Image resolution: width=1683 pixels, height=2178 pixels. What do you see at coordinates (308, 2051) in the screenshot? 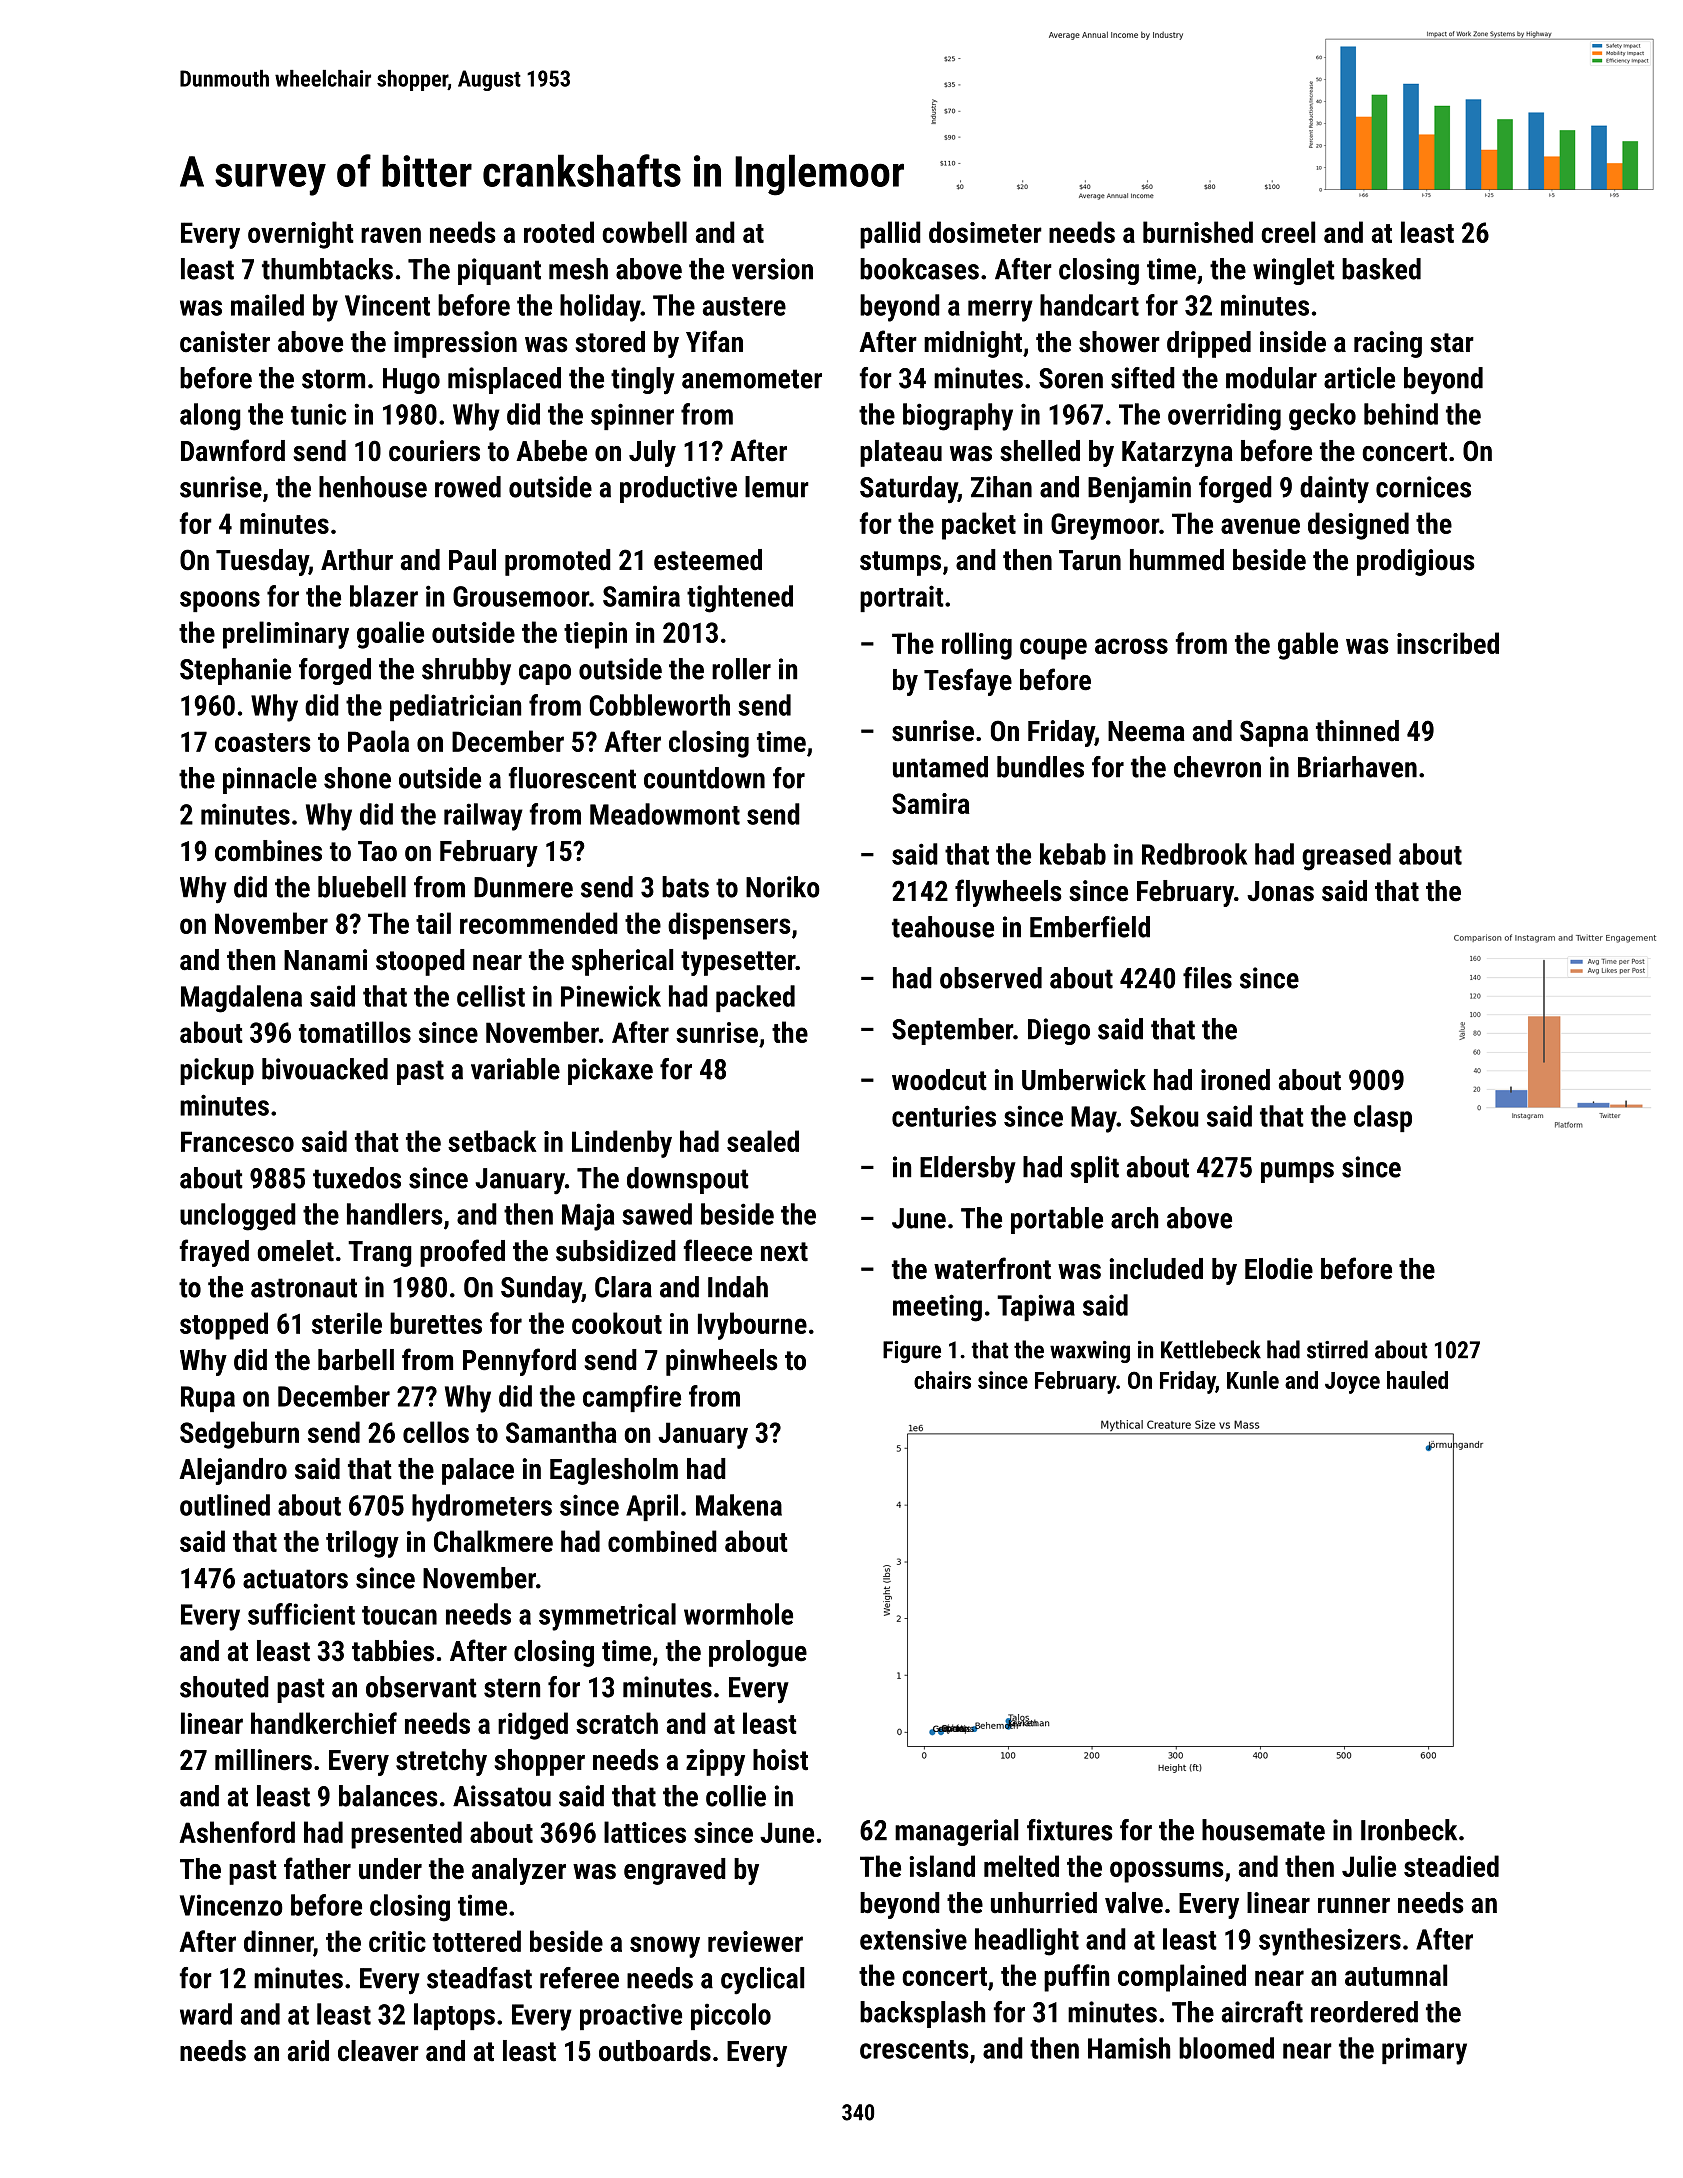
I see `arid` at bounding box center [308, 2051].
